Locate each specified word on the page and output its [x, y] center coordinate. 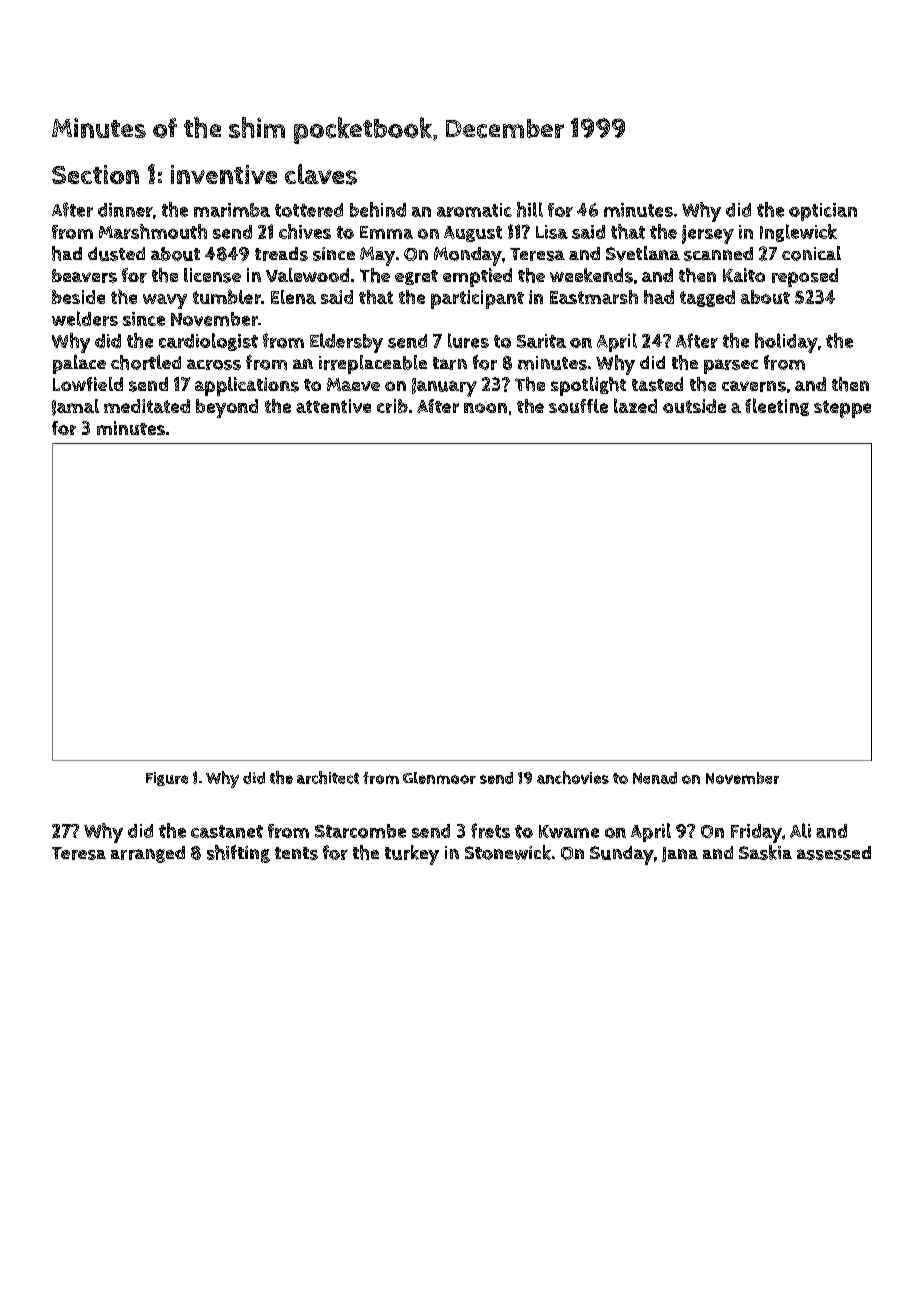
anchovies [573, 777]
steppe [842, 409]
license [212, 275]
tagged [707, 298]
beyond [227, 408]
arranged [148, 854]
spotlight [588, 386]
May [377, 256]
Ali [800, 830]
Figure [167, 779]
